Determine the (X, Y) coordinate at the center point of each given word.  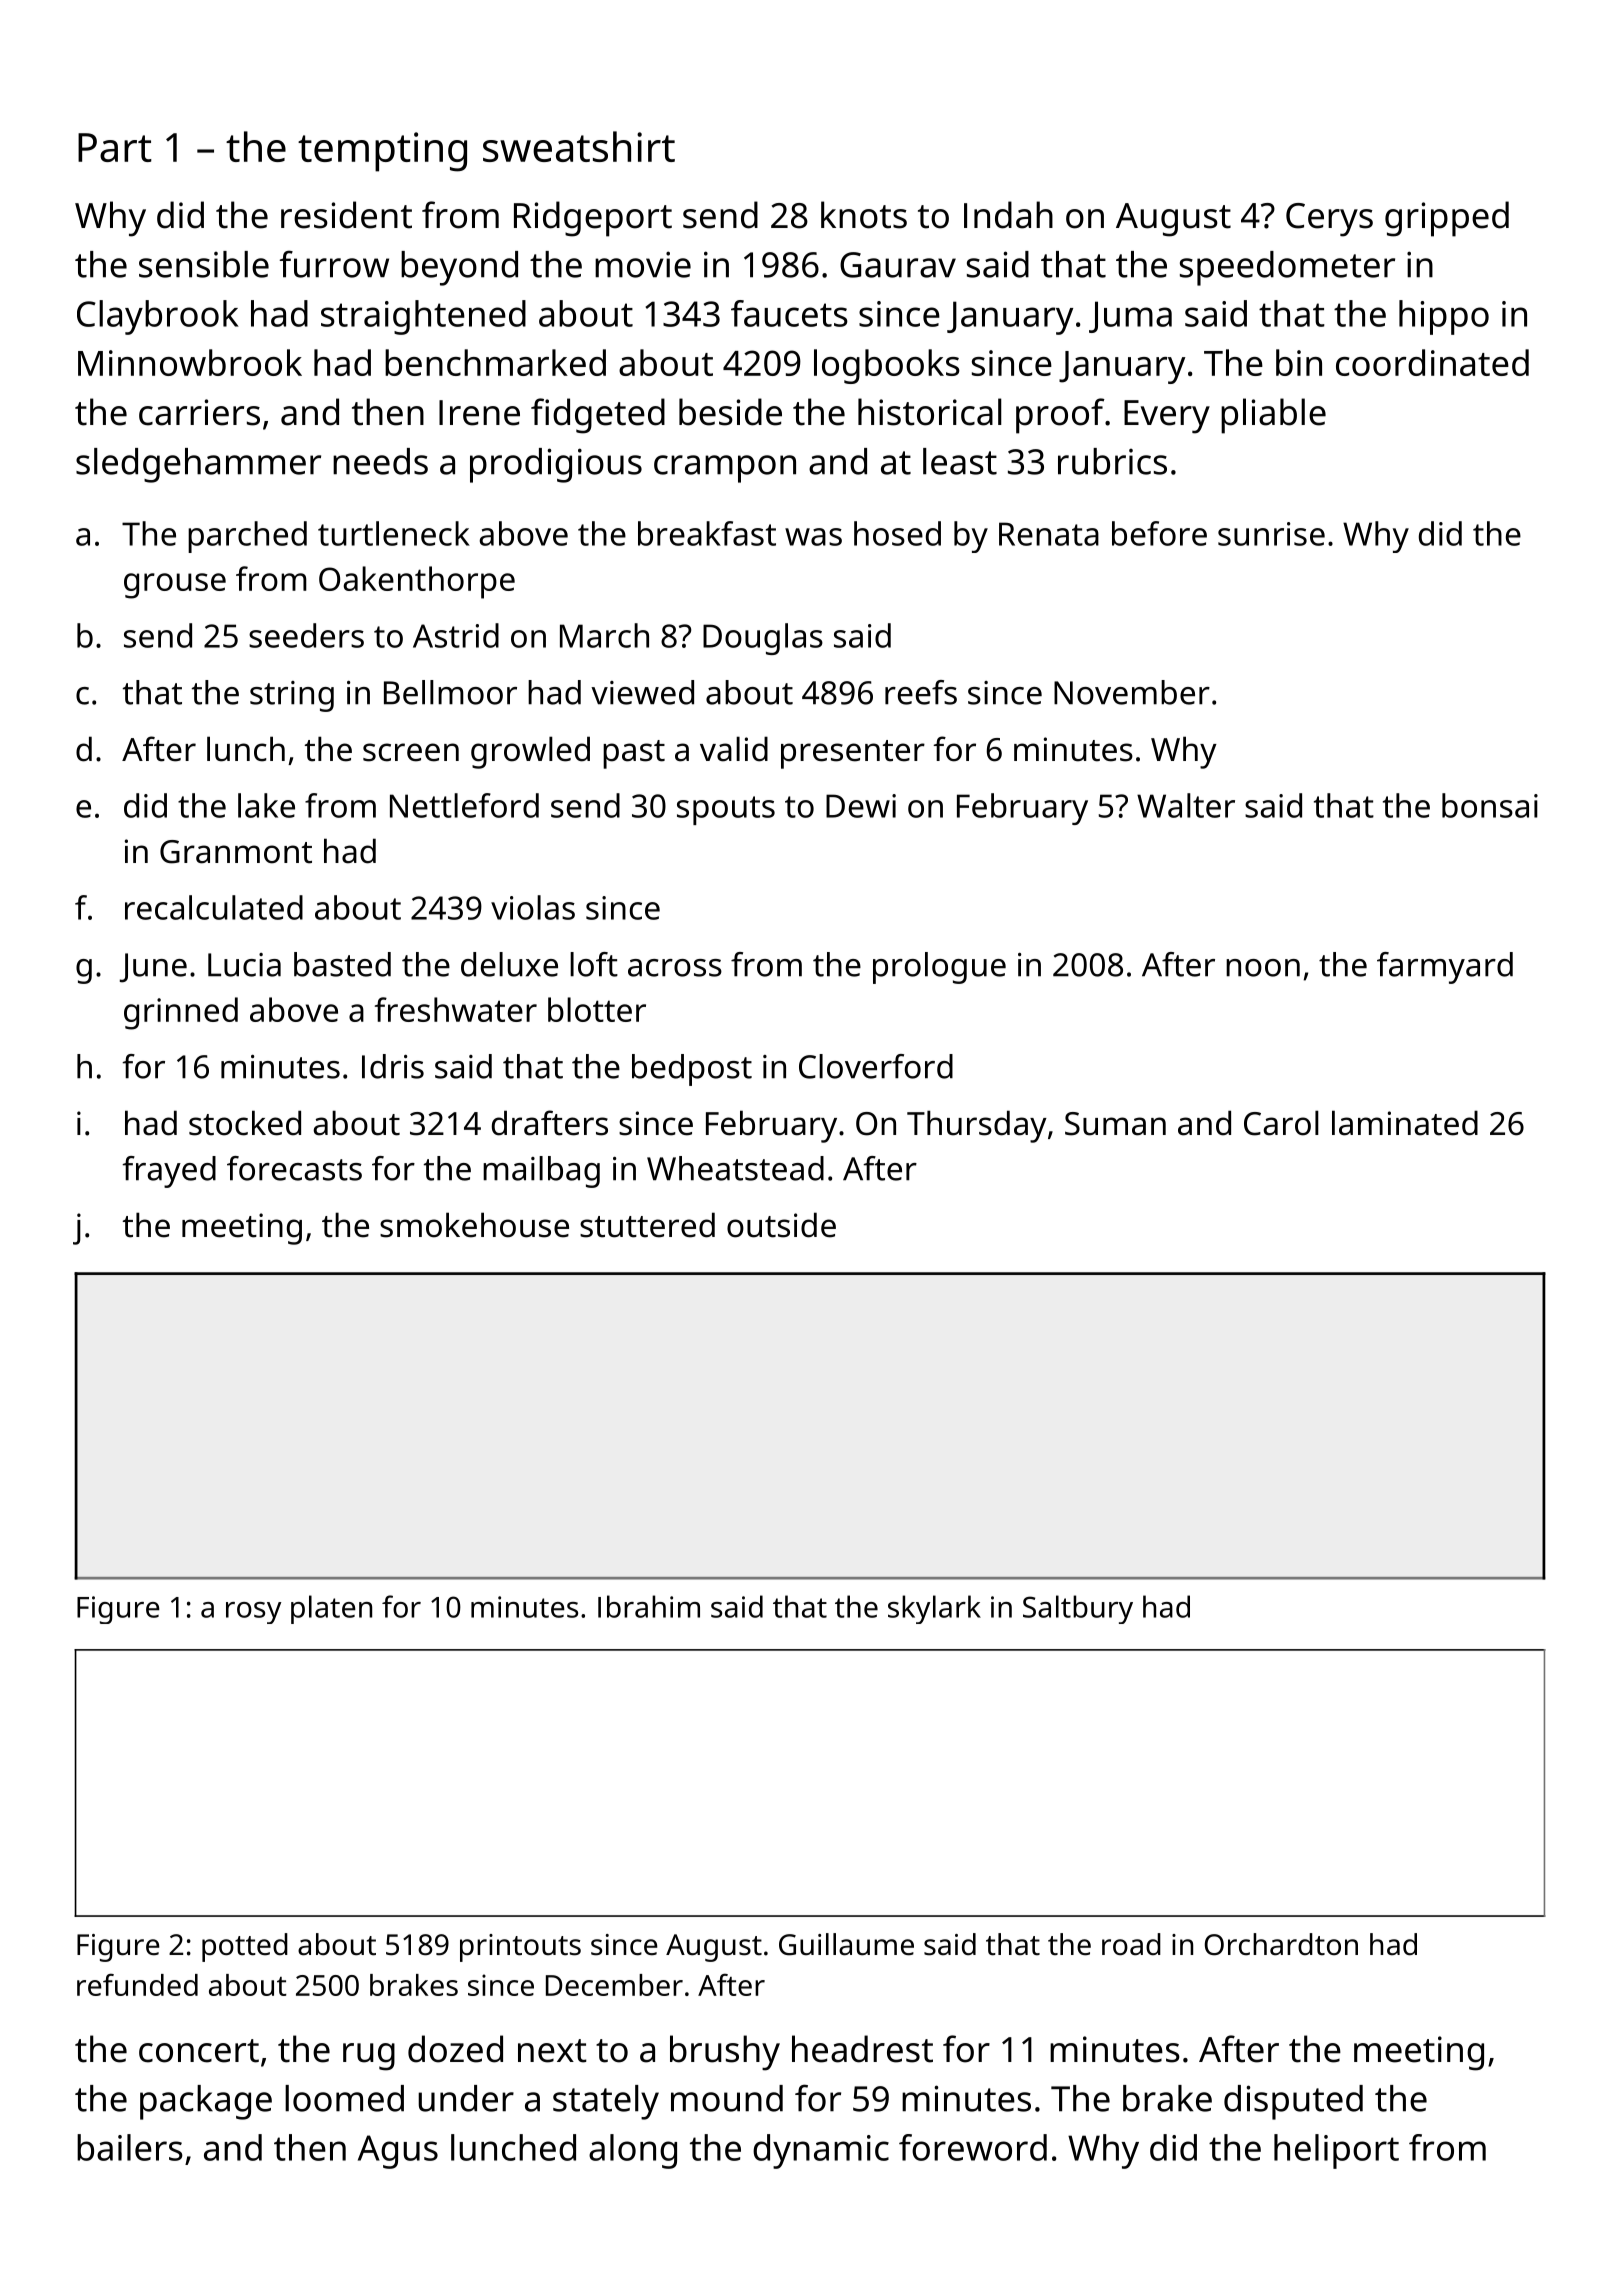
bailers (130, 2147)
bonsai (1490, 805)
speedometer (1287, 268)
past (634, 754)
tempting (382, 152)
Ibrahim (649, 1606)
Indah (1008, 215)
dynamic (821, 2151)
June (153, 968)
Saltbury (1078, 1609)
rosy (253, 1613)
